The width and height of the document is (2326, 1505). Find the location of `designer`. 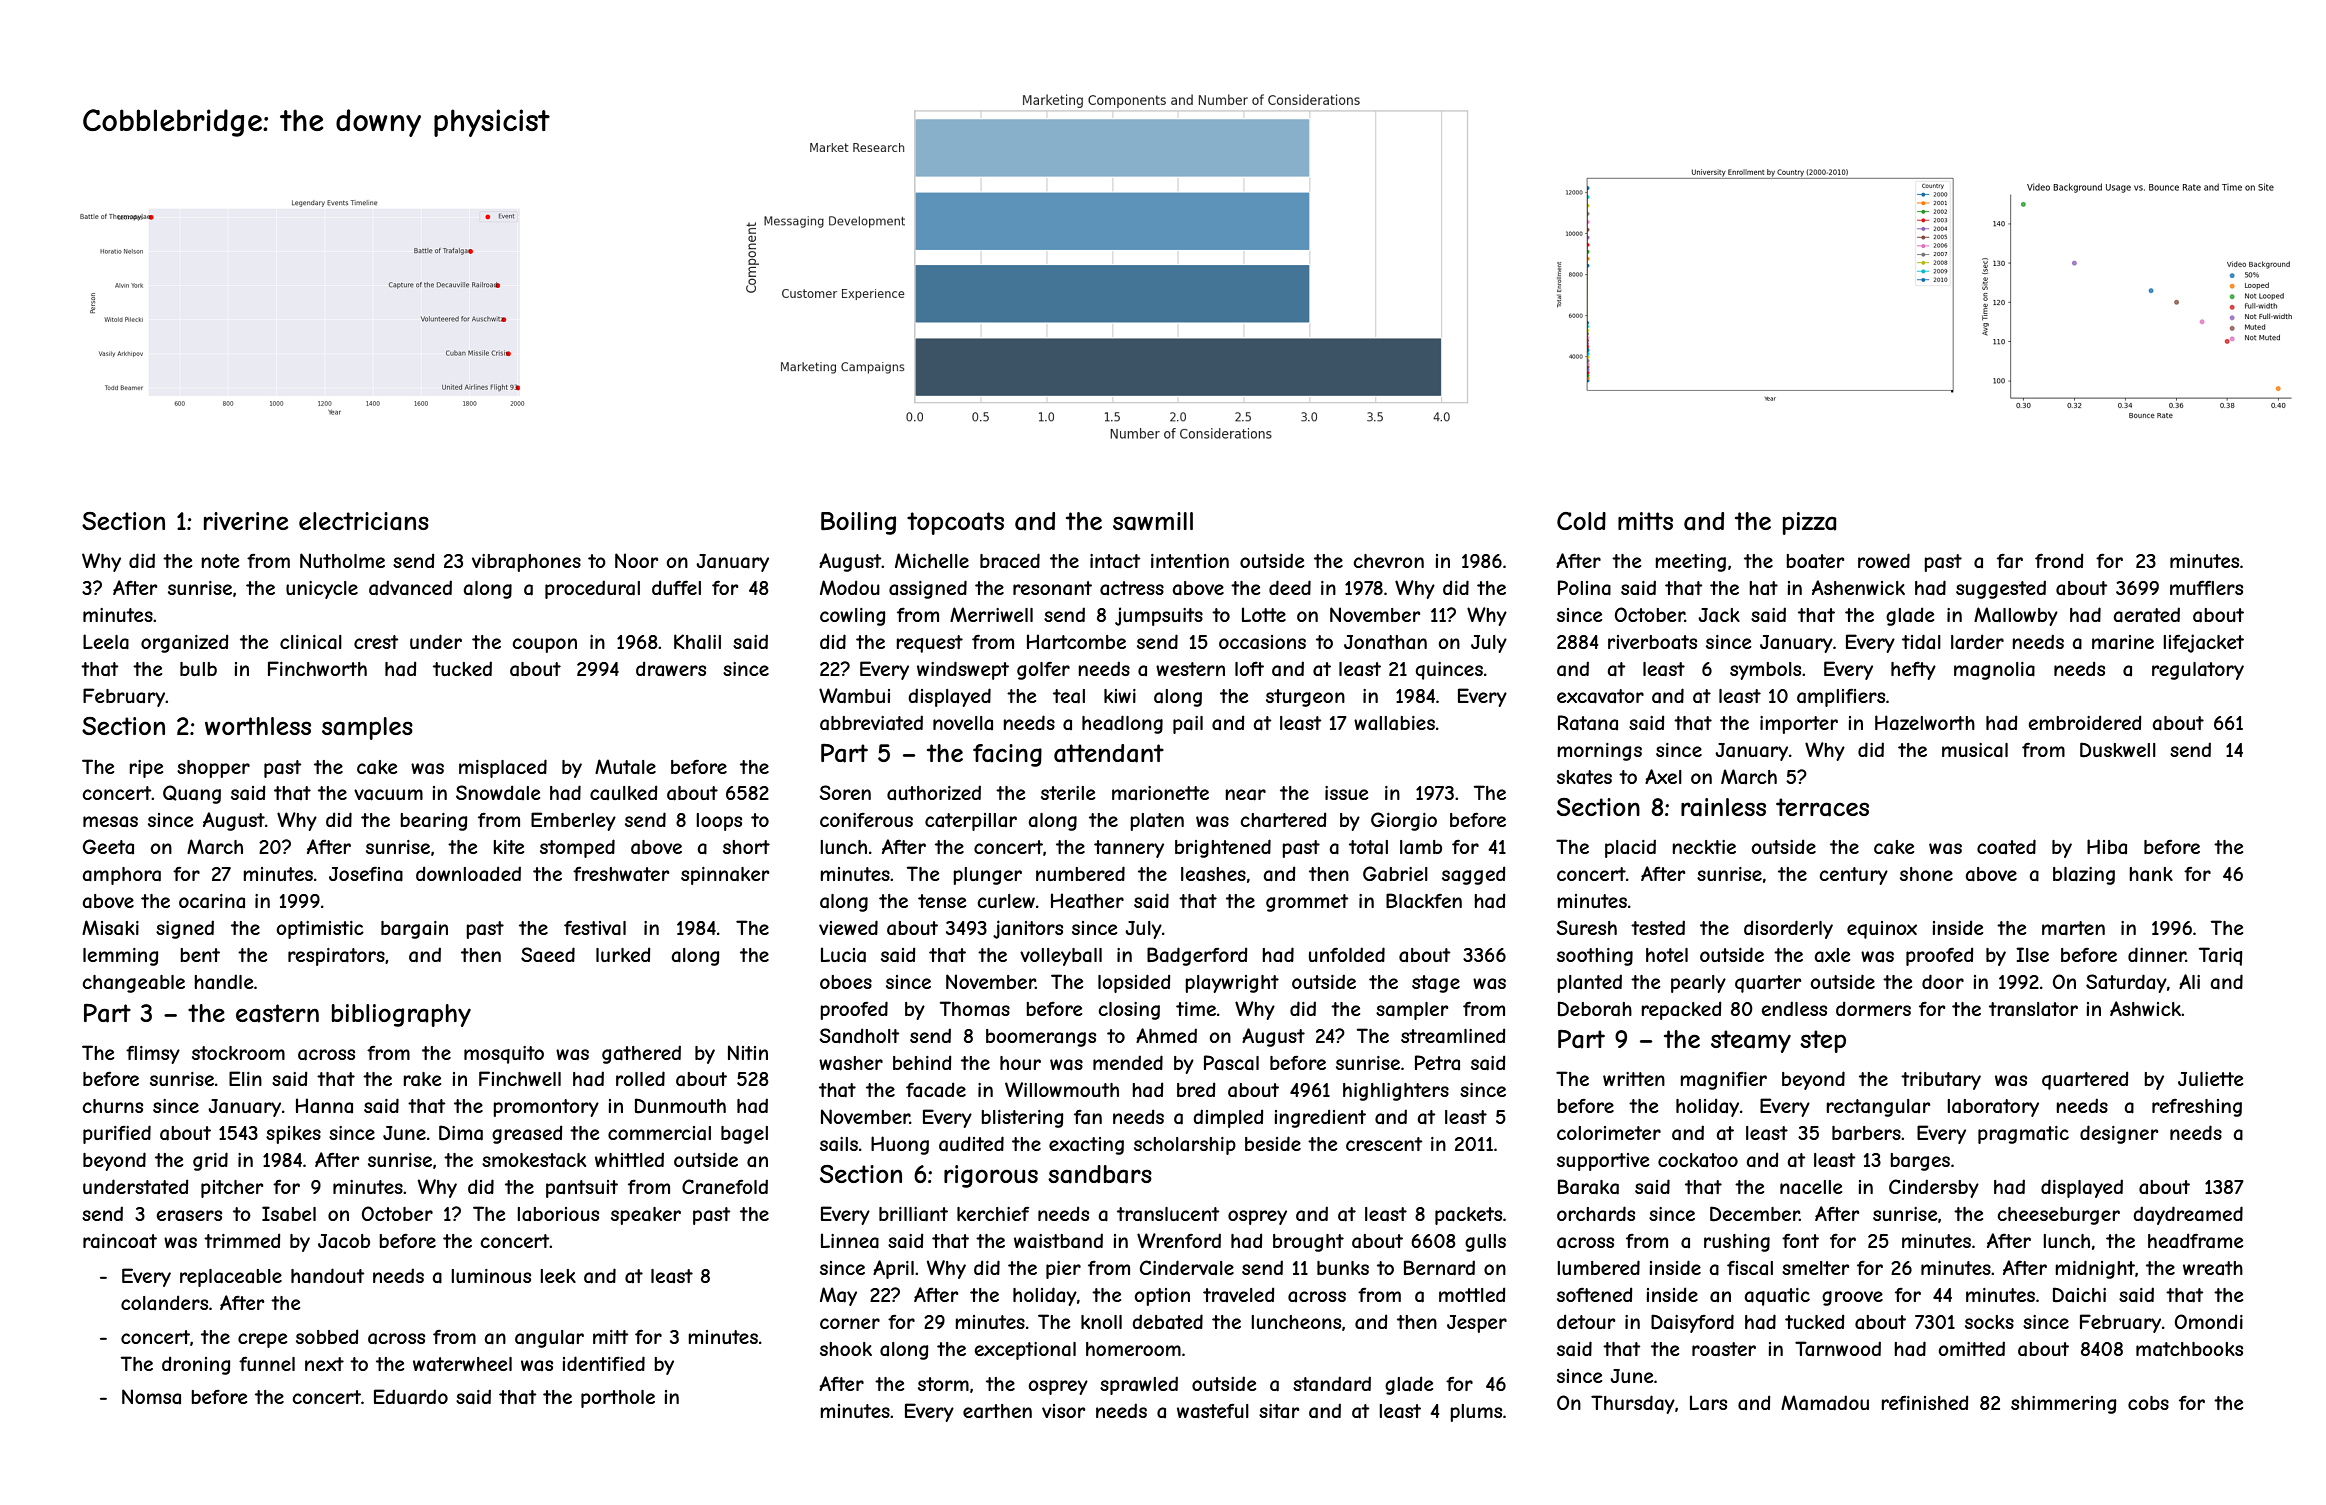

designer is located at coordinates (2119, 1134).
